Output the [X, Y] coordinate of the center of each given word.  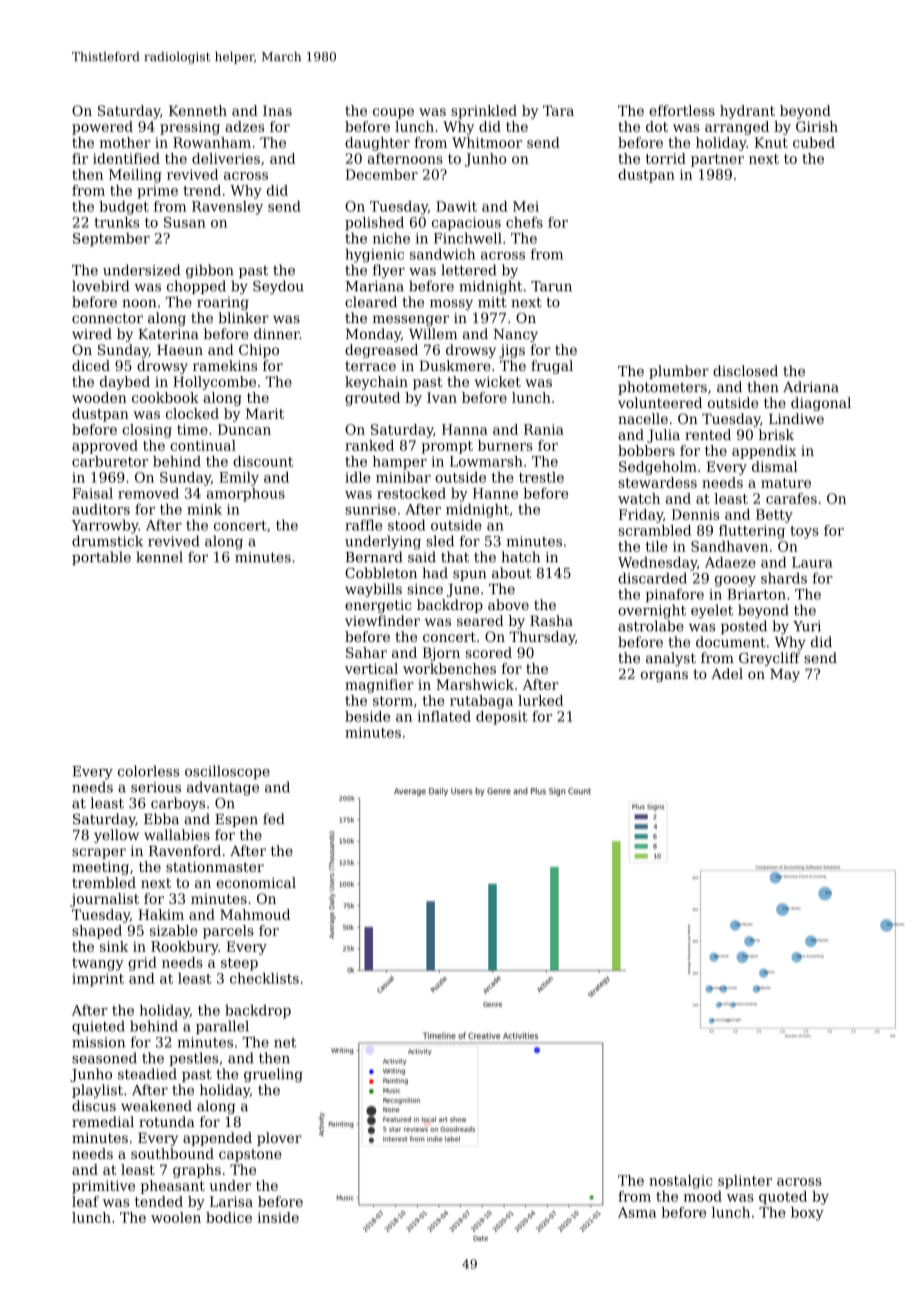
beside [367, 716]
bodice [229, 1217]
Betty [774, 516]
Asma [637, 1212]
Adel [727, 673]
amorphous [246, 495]
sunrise [370, 509]
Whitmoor [487, 142]
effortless [682, 110]
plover [279, 1139]
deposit [502, 718]
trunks [116, 222]
